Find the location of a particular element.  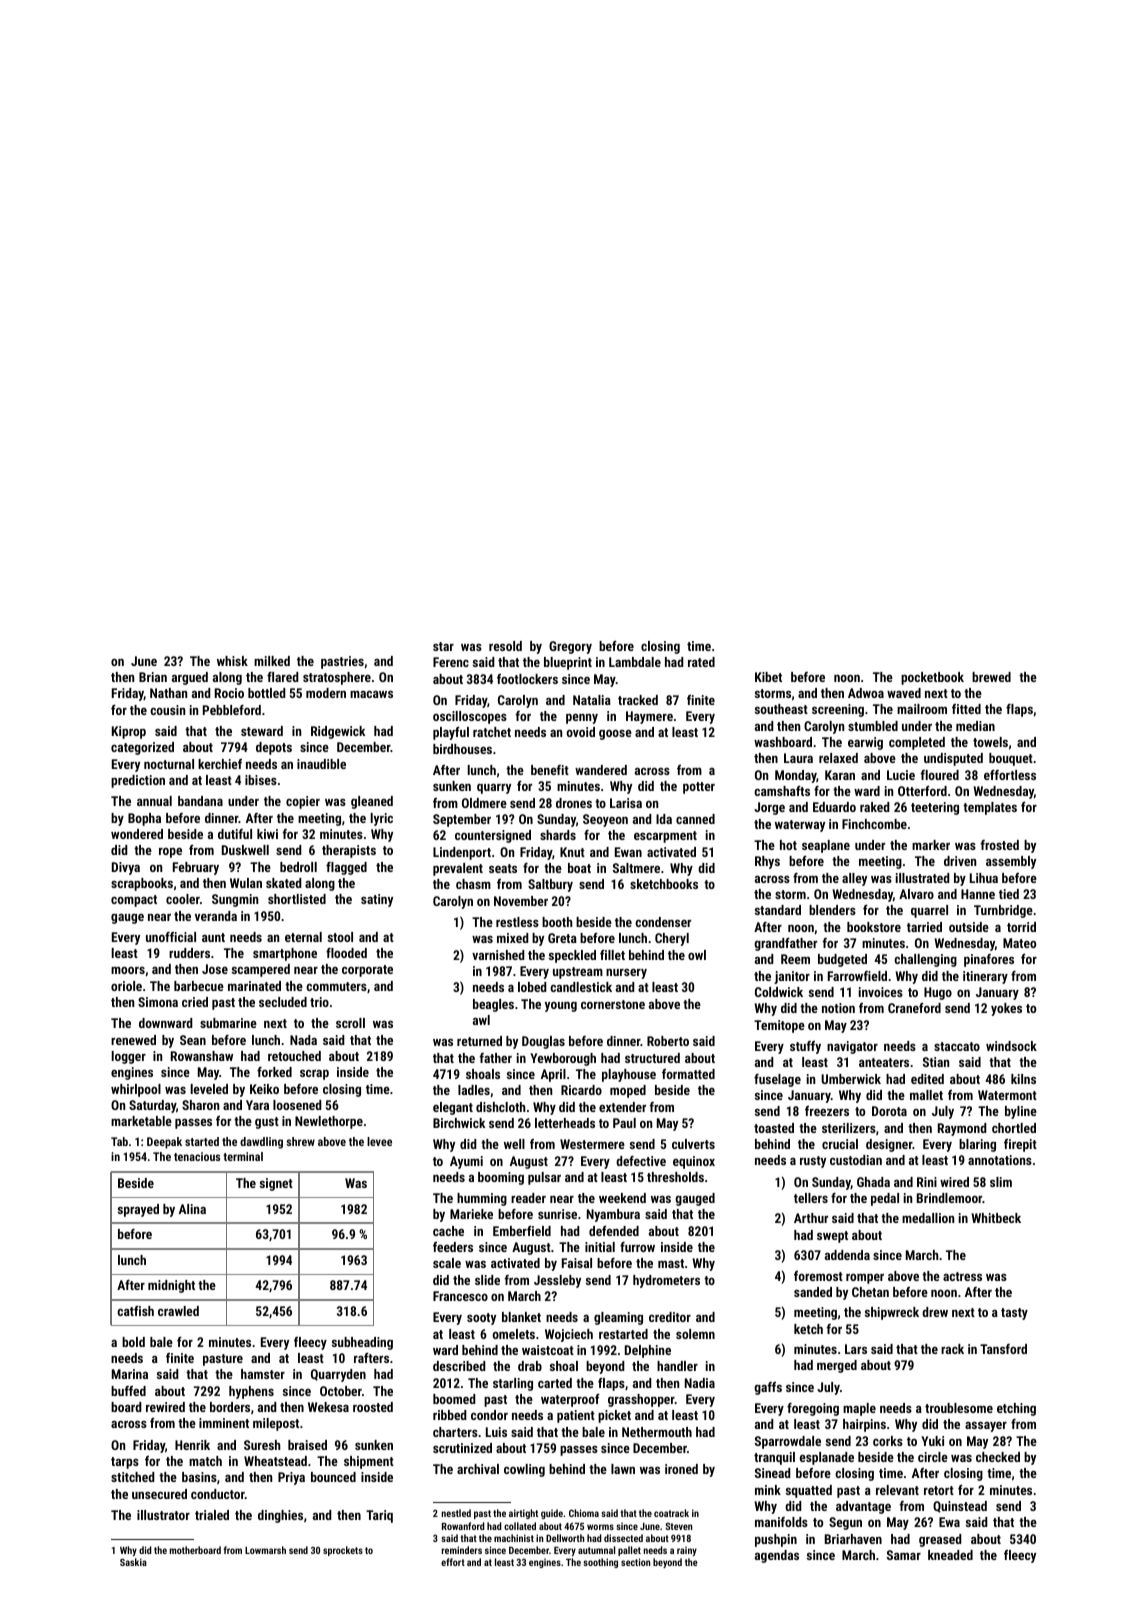

milked is located at coordinates (272, 661).
